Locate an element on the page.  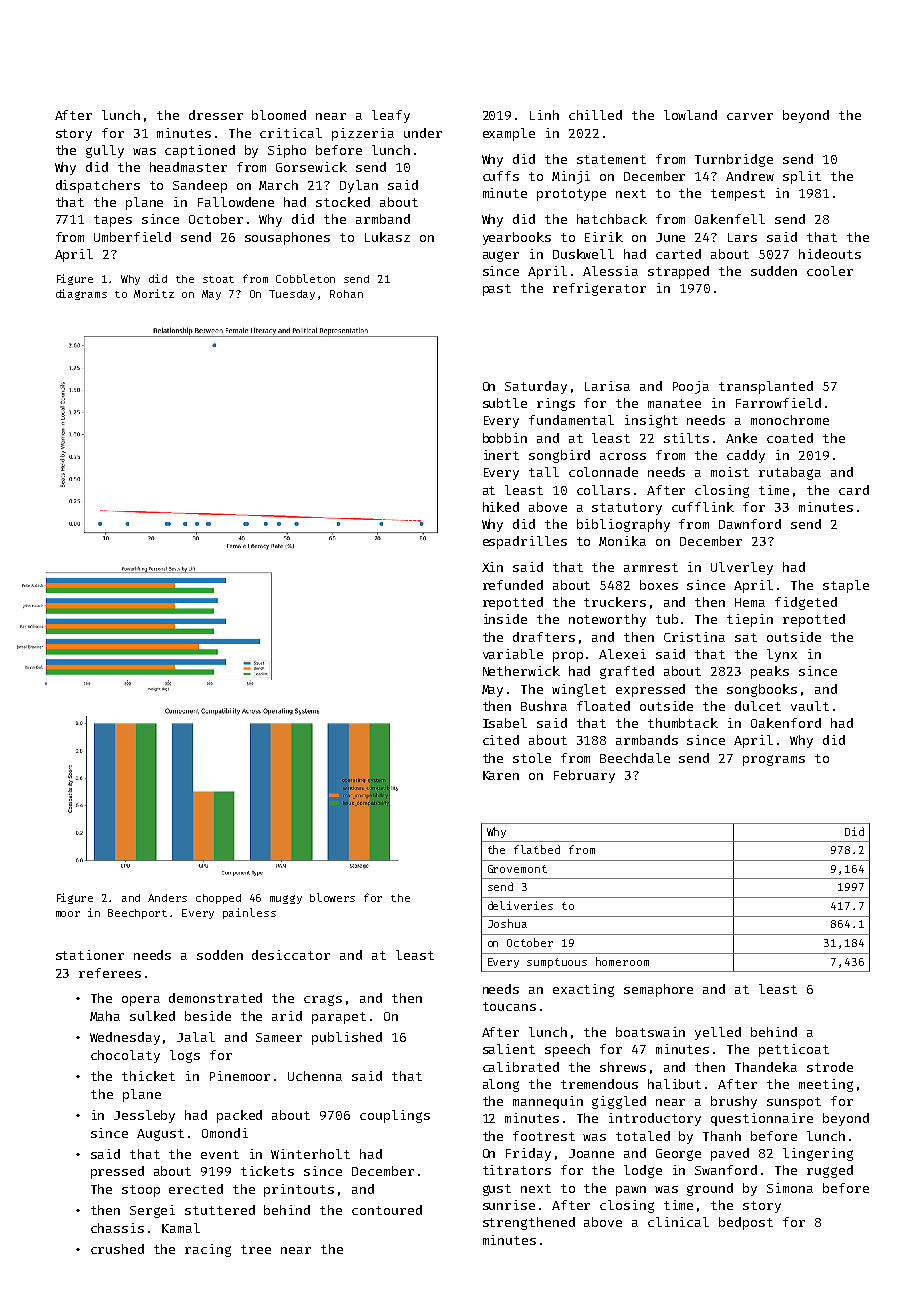
petticoat is located at coordinates (794, 1050).
